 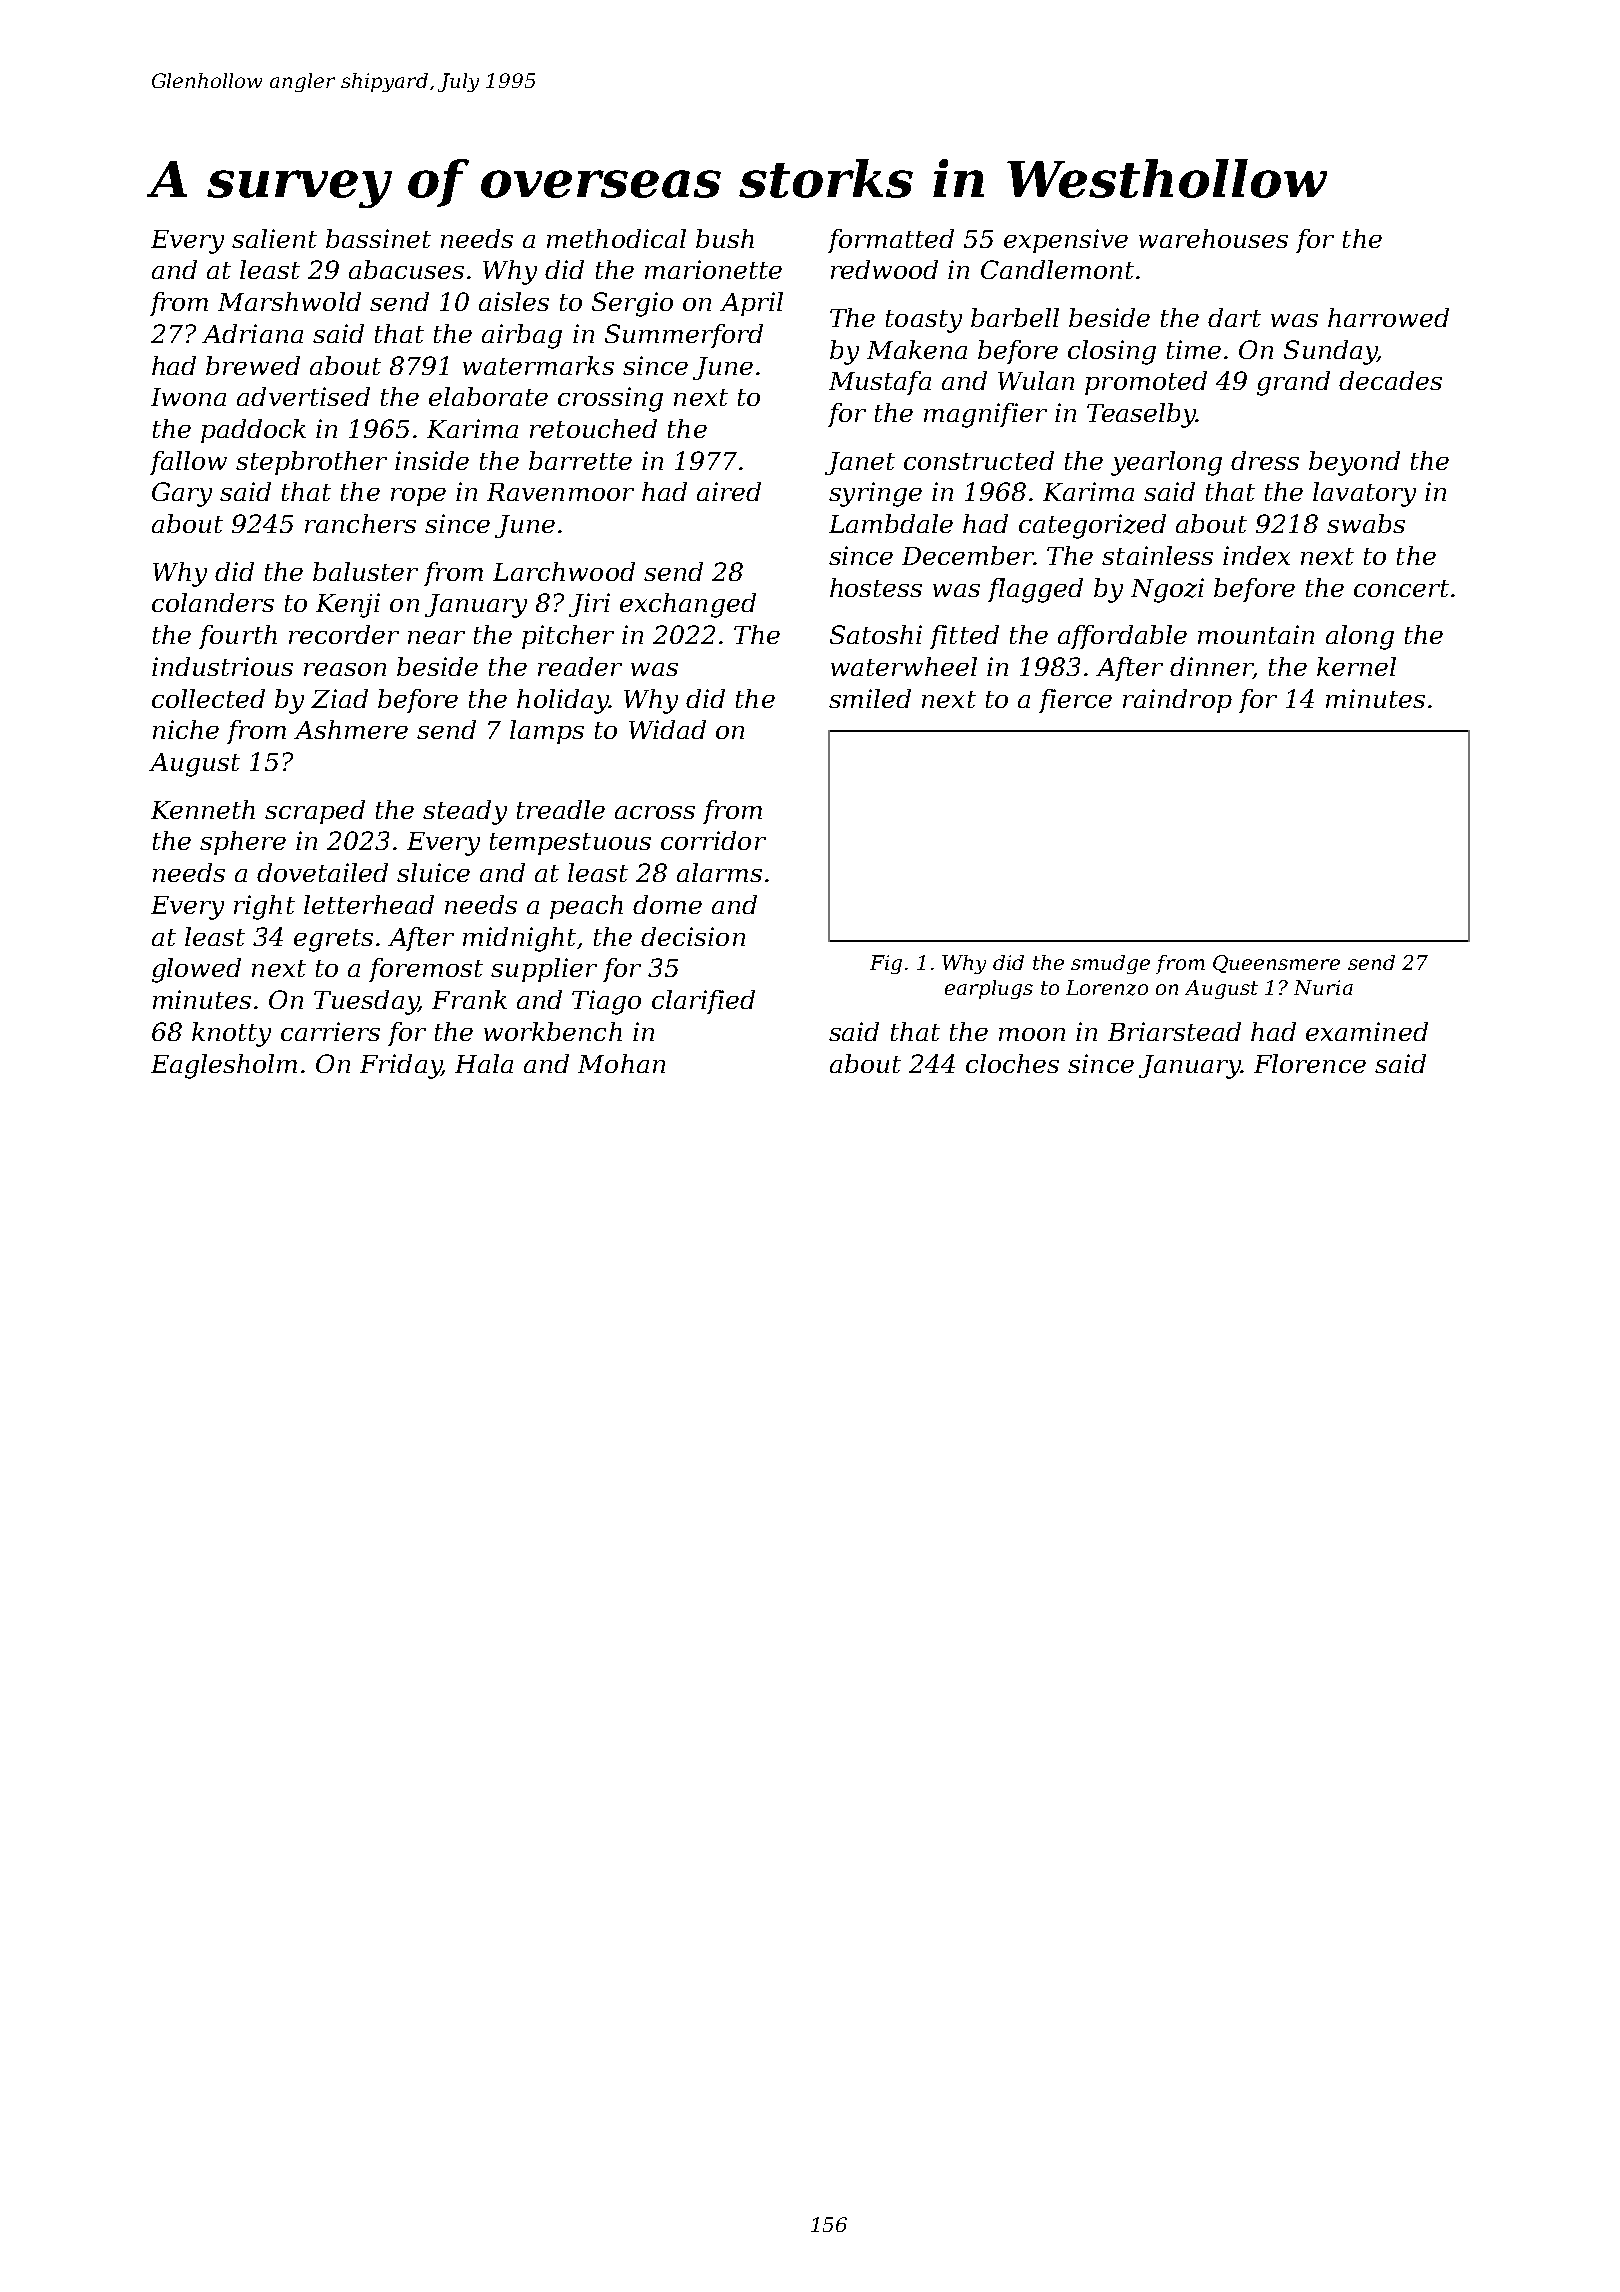 What do you see at coordinates (1366, 523) in the page?
I see `swabs` at bounding box center [1366, 523].
